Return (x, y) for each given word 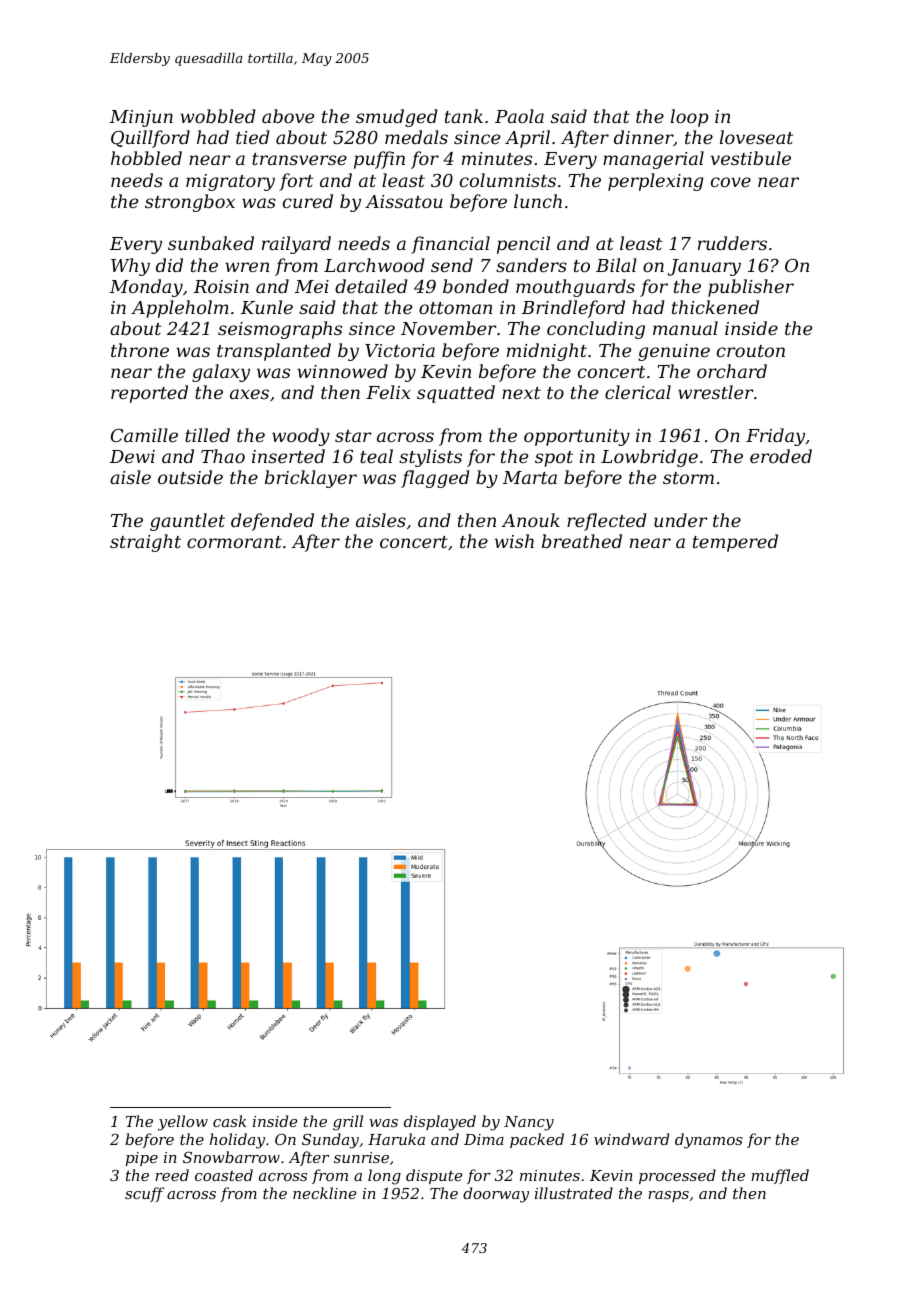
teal (376, 456)
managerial (653, 160)
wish (514, 541)
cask (229, 1121)
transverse (299, 159)
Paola (519, 116)
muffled (780, 1176)
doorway (496, 1195)
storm (688, 478)
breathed (582, 541)
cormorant (234, 542)
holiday (237, 1141)
